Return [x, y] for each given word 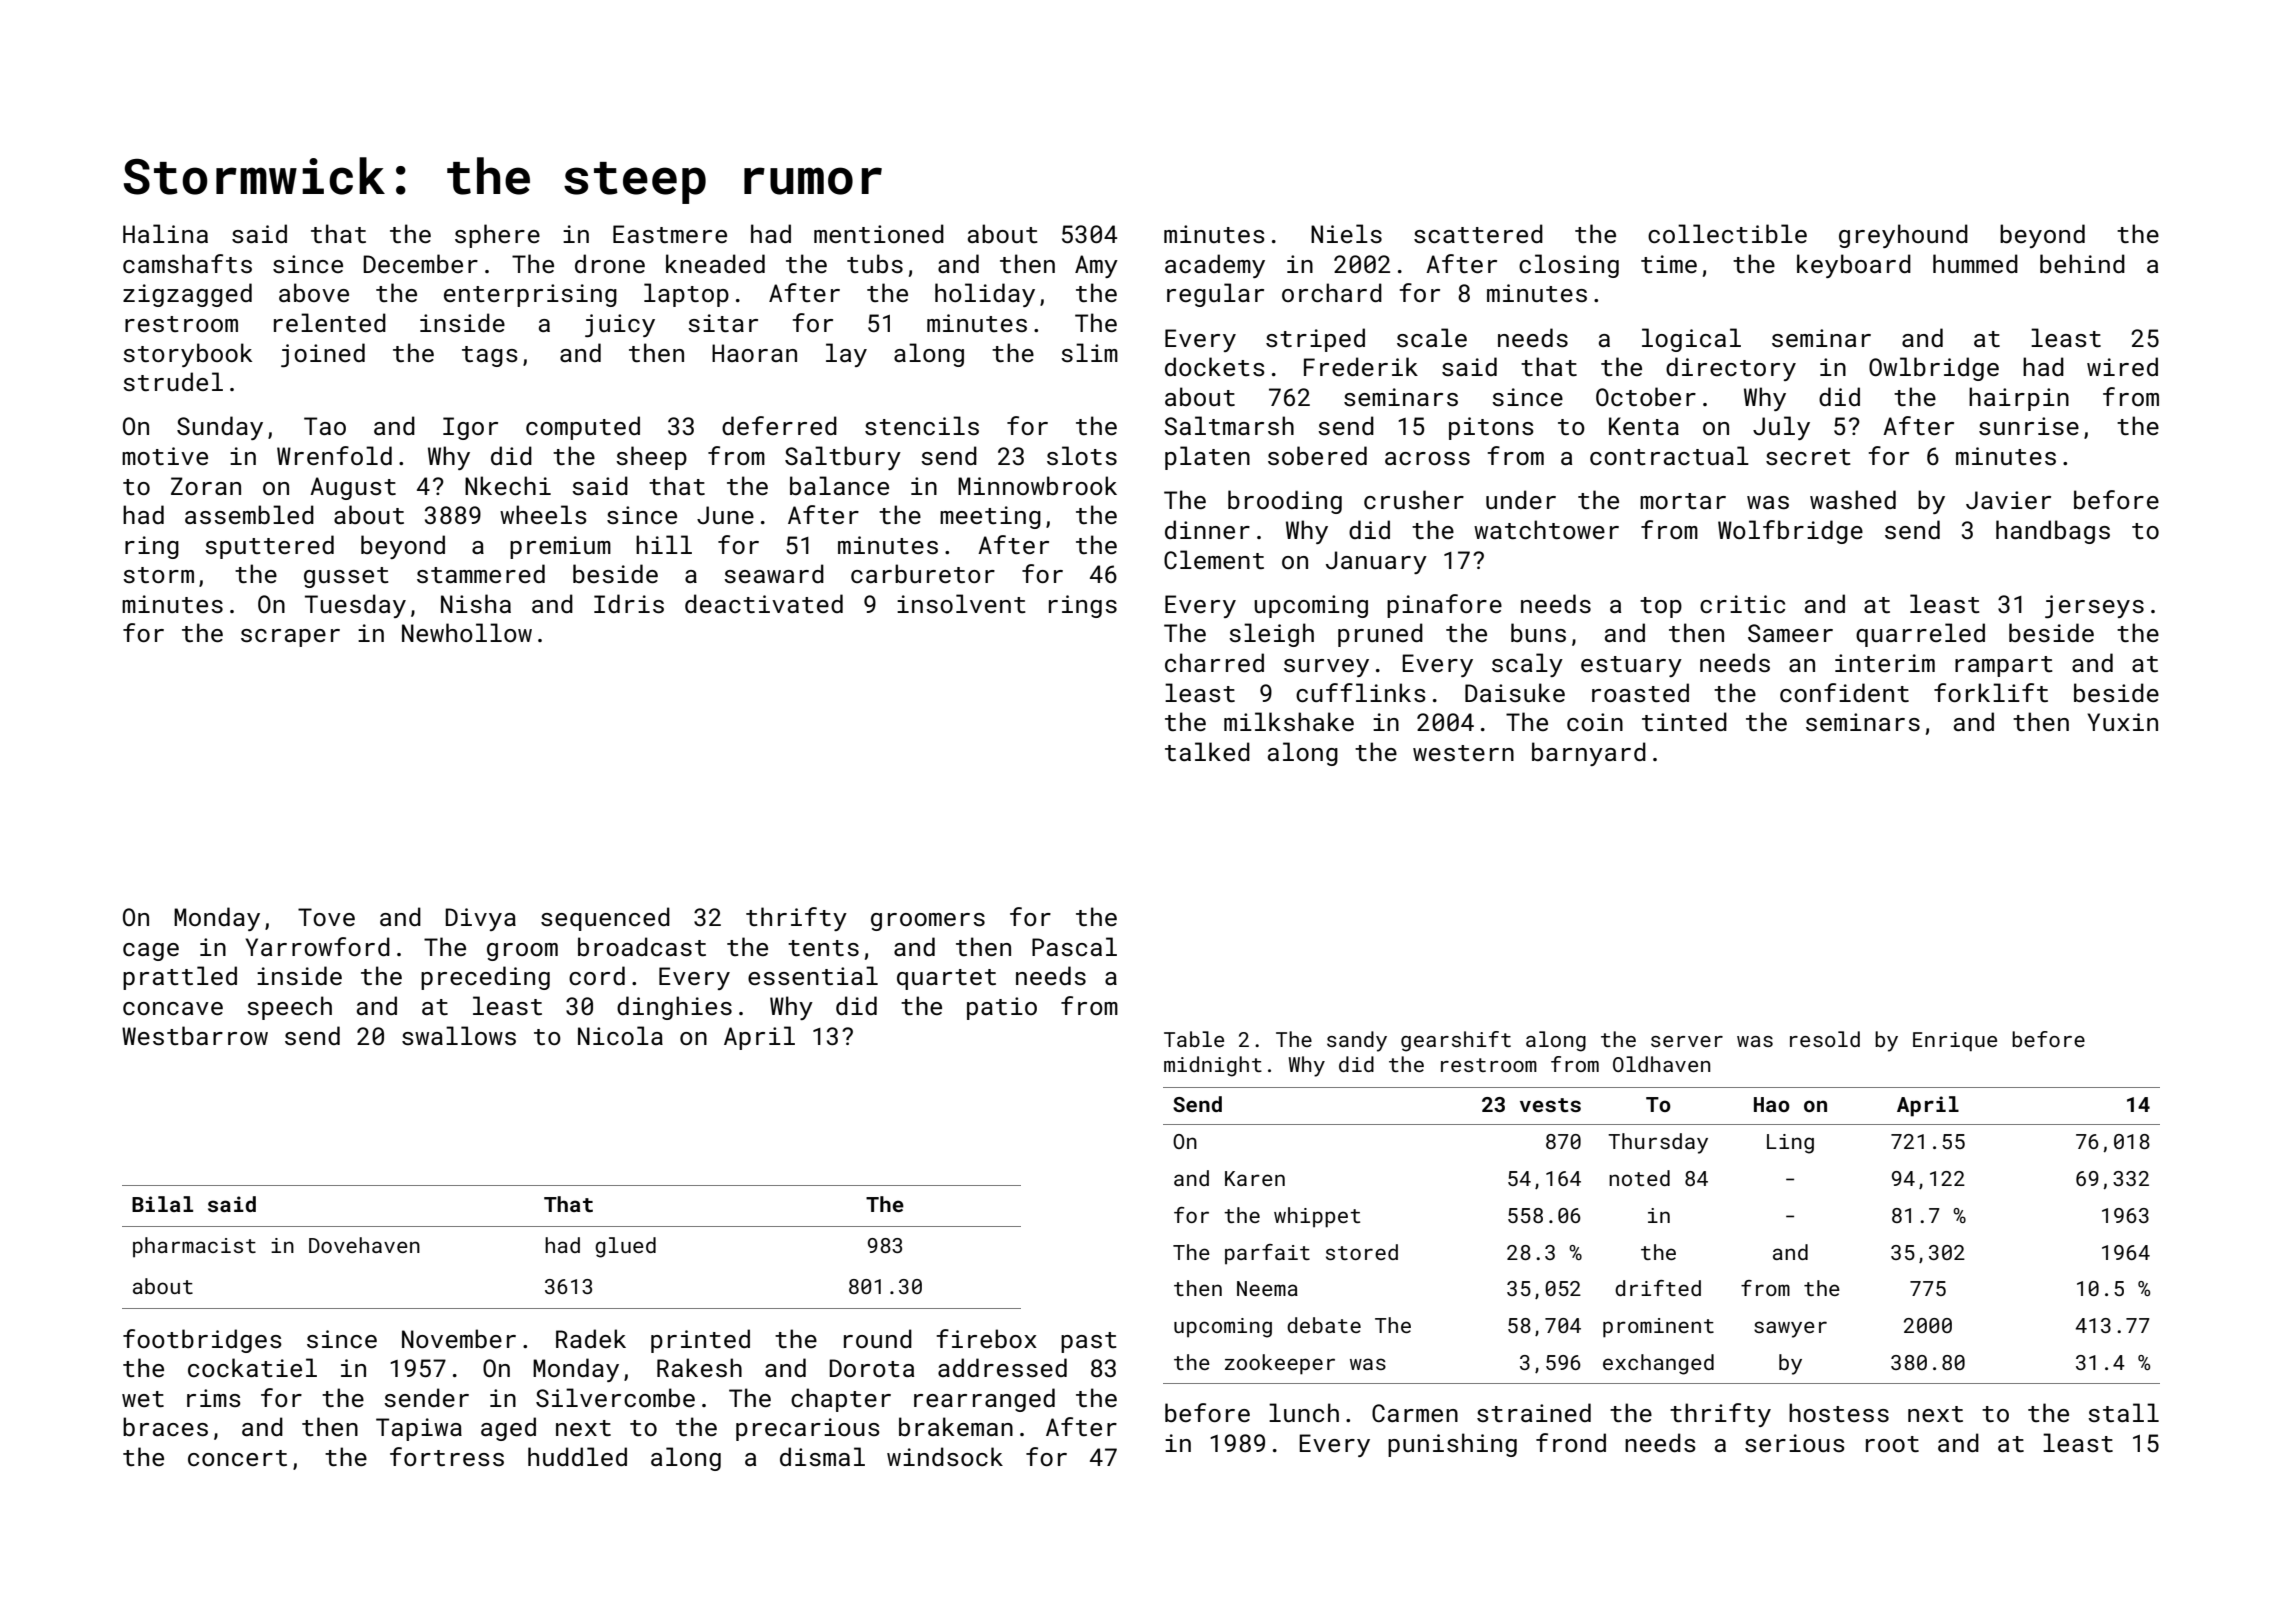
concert [237, 1458]
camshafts [187, 263]
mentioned [879, 233]
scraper [290, 638]
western [1463, 753]
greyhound [1903, 236]
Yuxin [2122, 722]
